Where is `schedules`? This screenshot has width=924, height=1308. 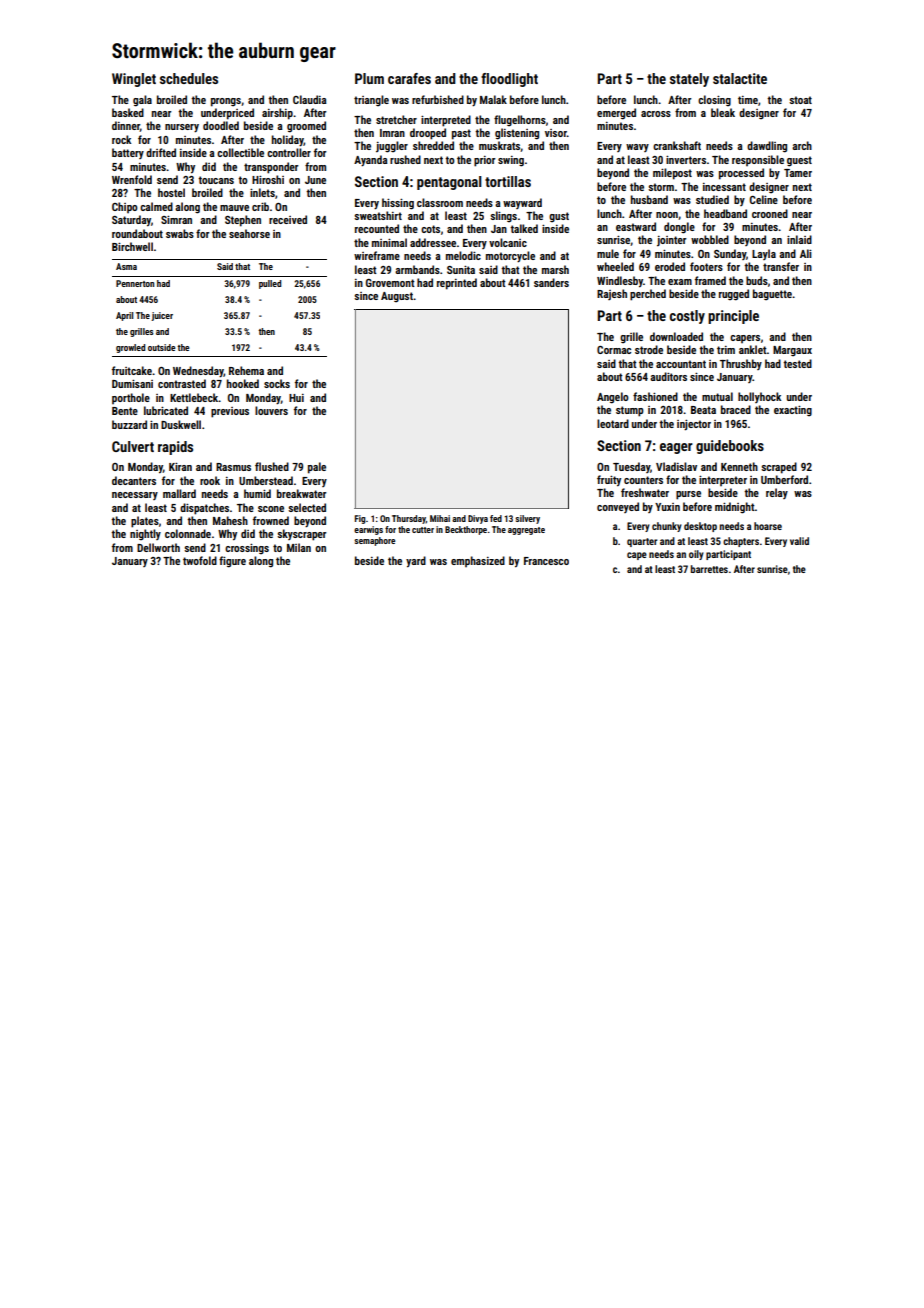
schedules is located at coordinates (189, 78).
